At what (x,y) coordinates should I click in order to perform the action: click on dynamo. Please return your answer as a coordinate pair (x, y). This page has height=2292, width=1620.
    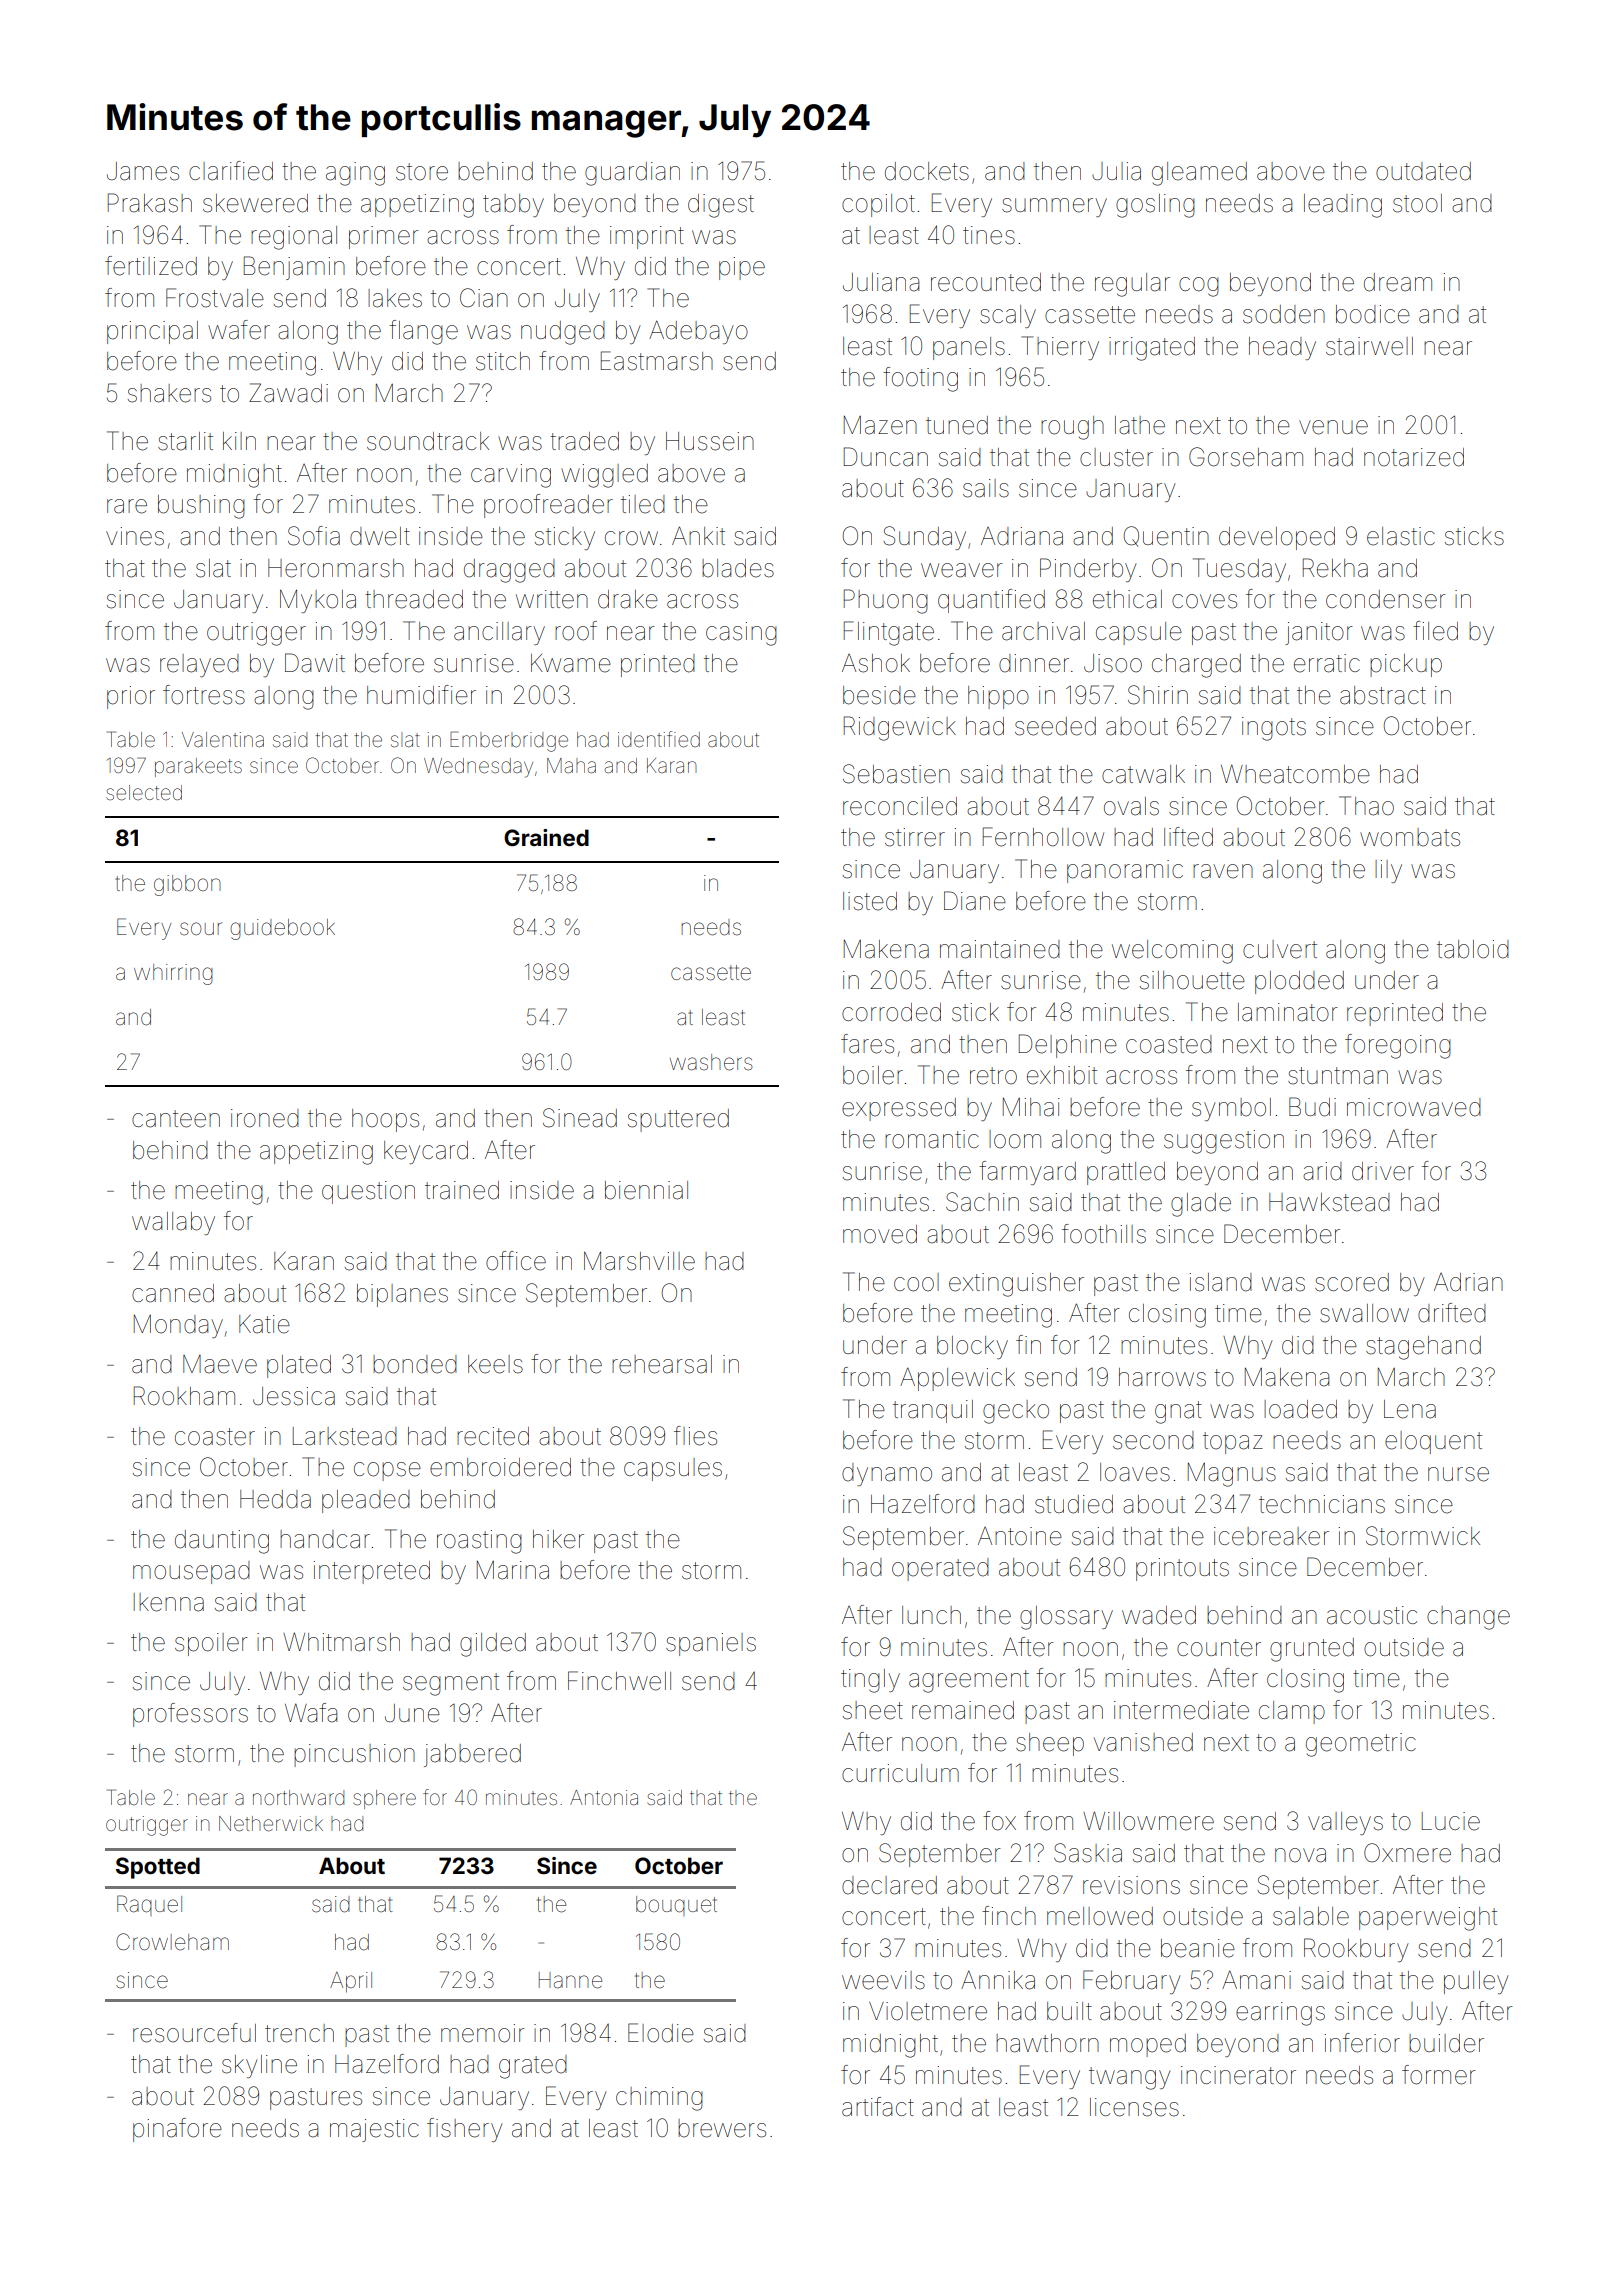
    Looking at the image, I should click on (887, 1474).
